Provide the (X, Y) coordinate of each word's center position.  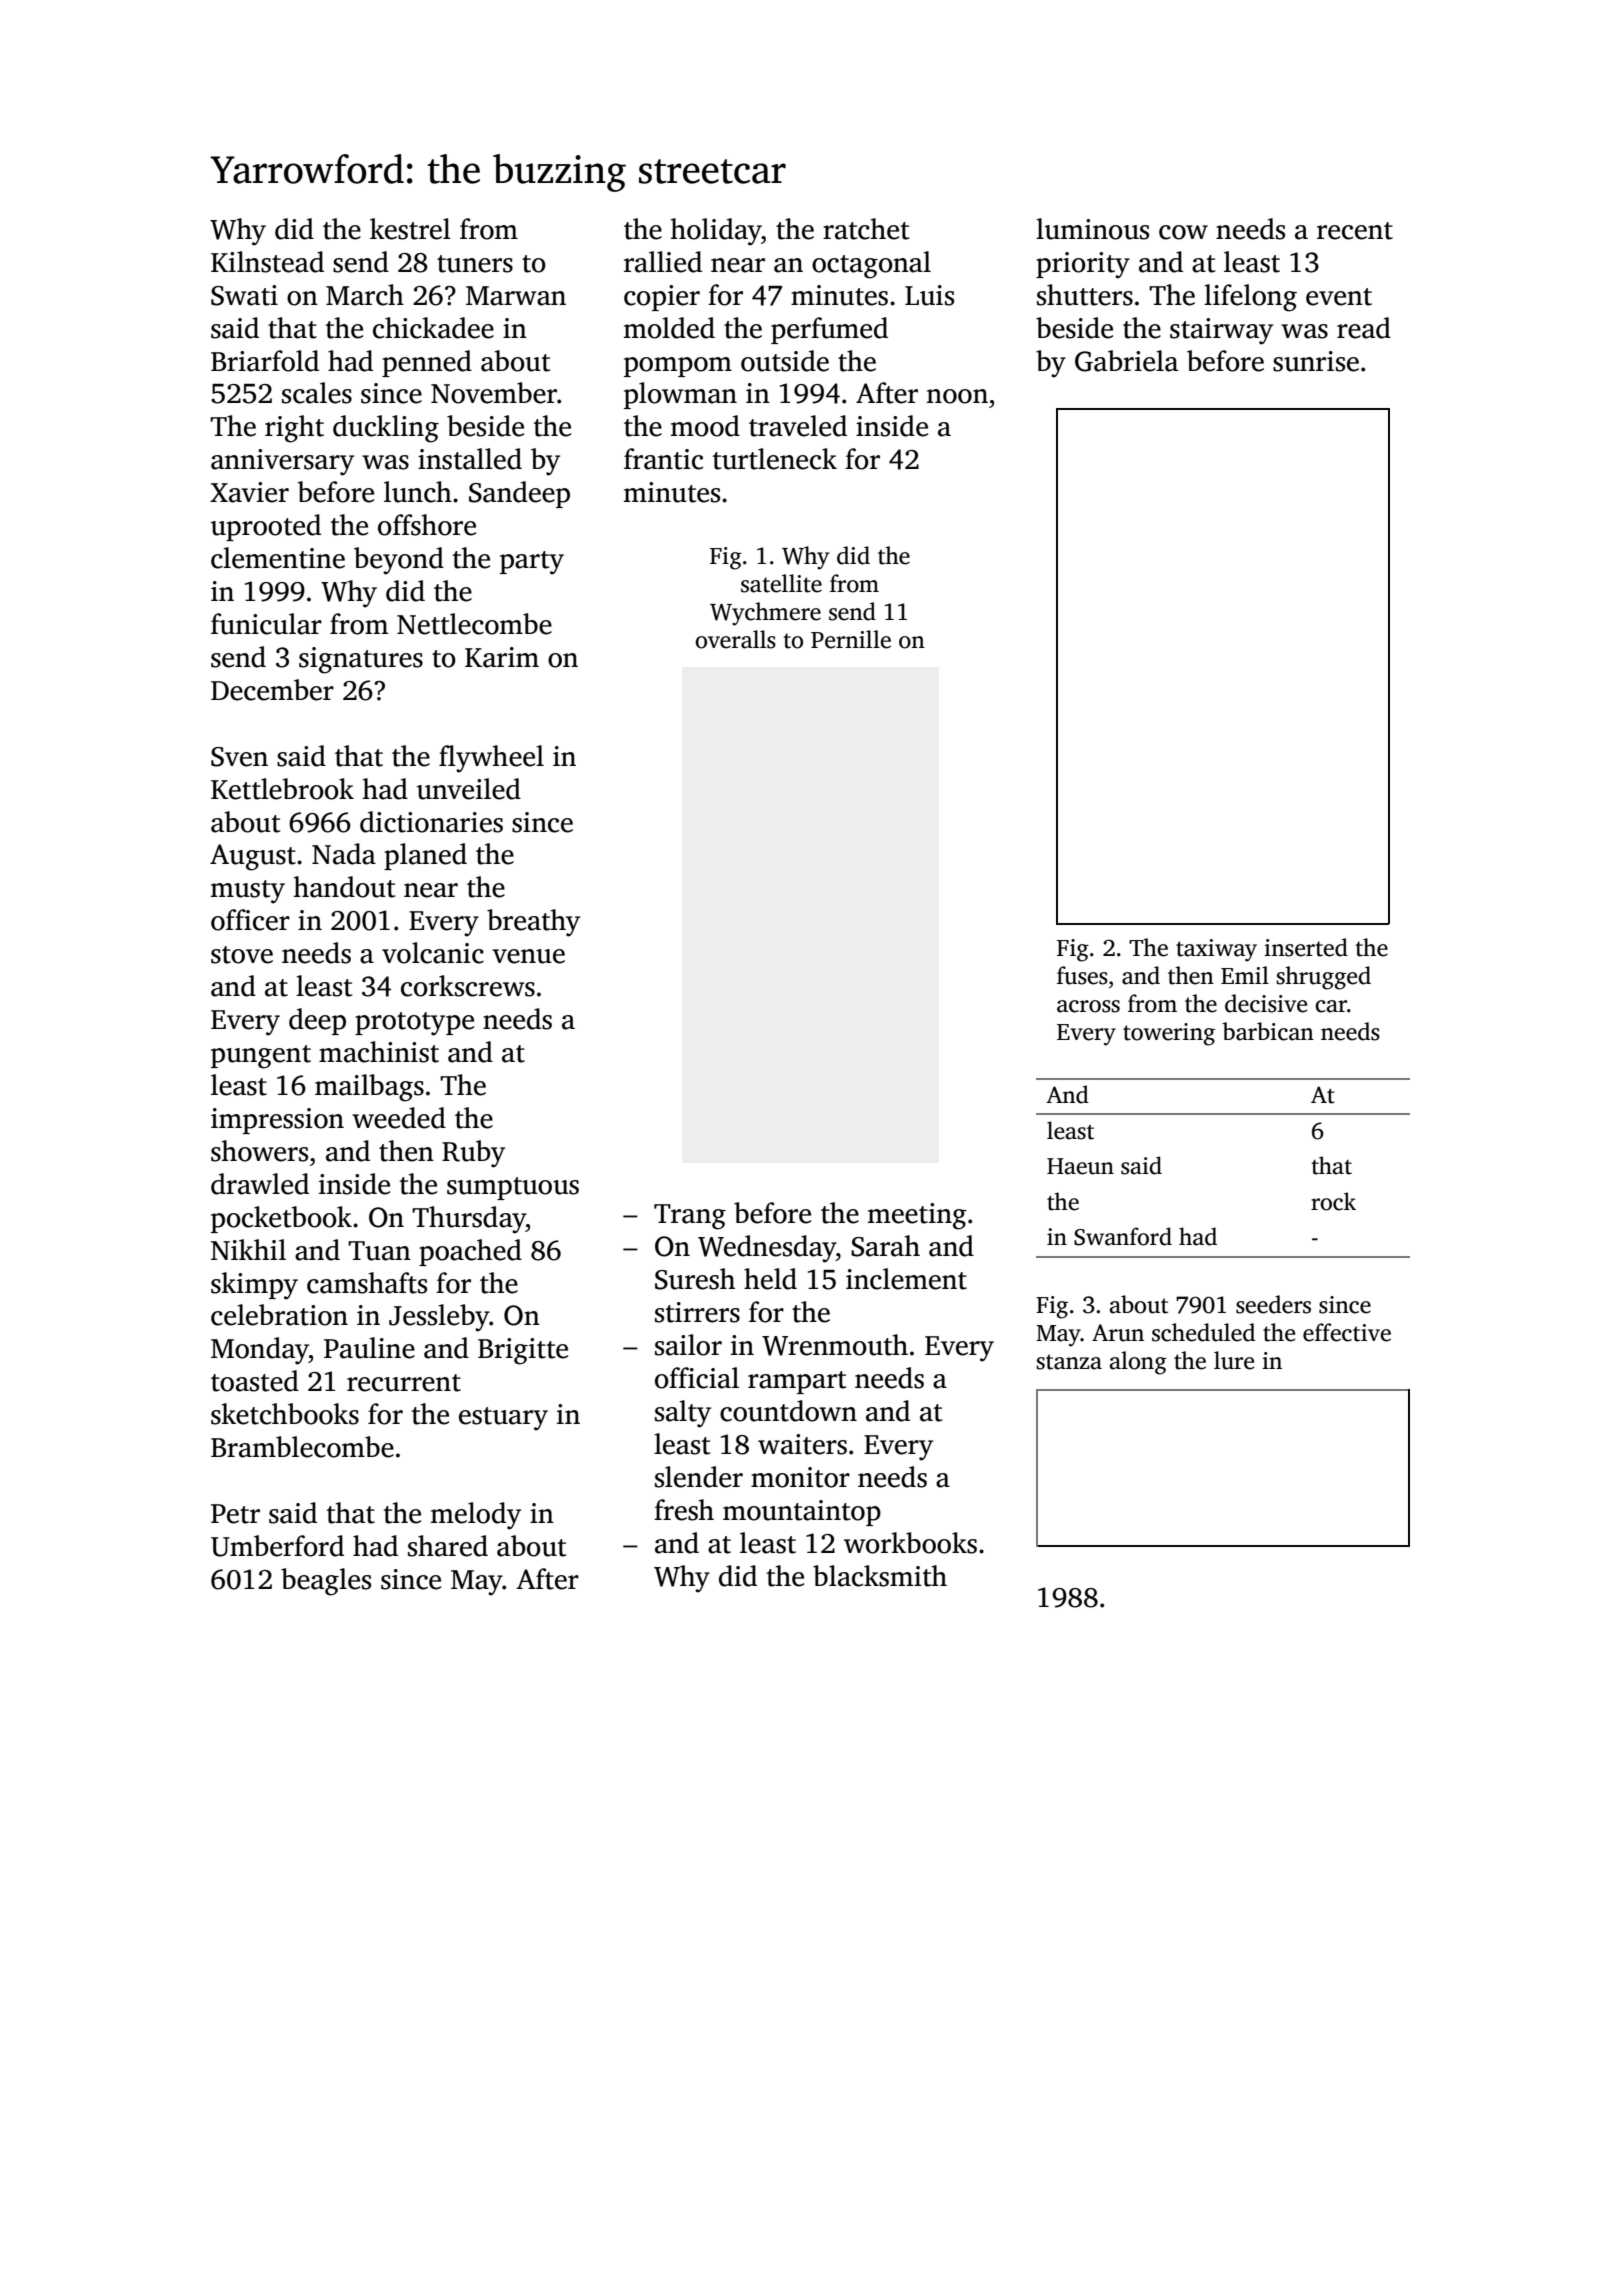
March (365, 295)
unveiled (469, 789)
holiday (716, 232)
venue (528, 956)
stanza (1069, 1362)
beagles (326, 1582)
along (1138, 1363)
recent (1355, 231)
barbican (1268, 1031)
